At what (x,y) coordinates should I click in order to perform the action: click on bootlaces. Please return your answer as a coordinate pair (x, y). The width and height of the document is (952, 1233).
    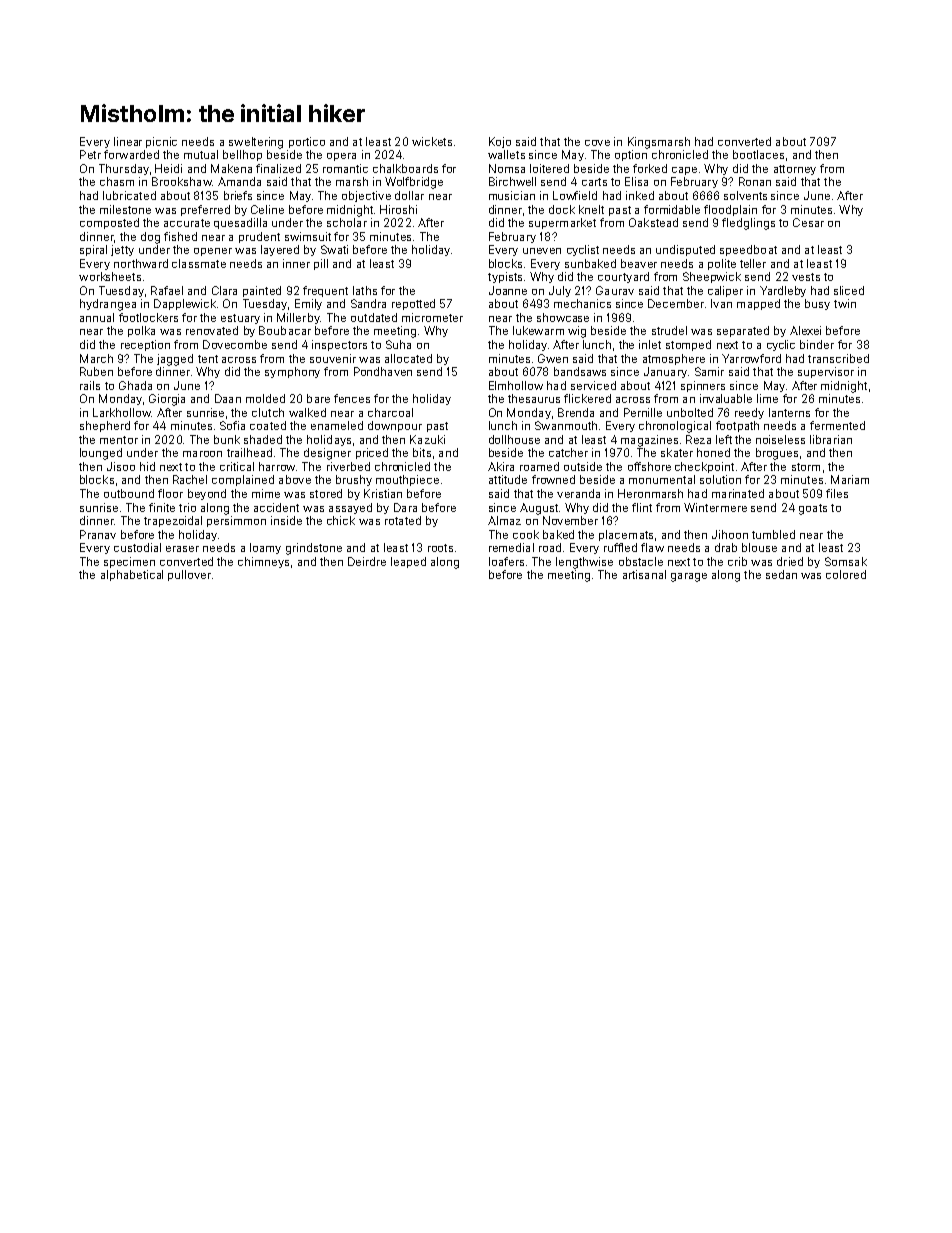
    Looking at the image, I should click on (758, 154).
